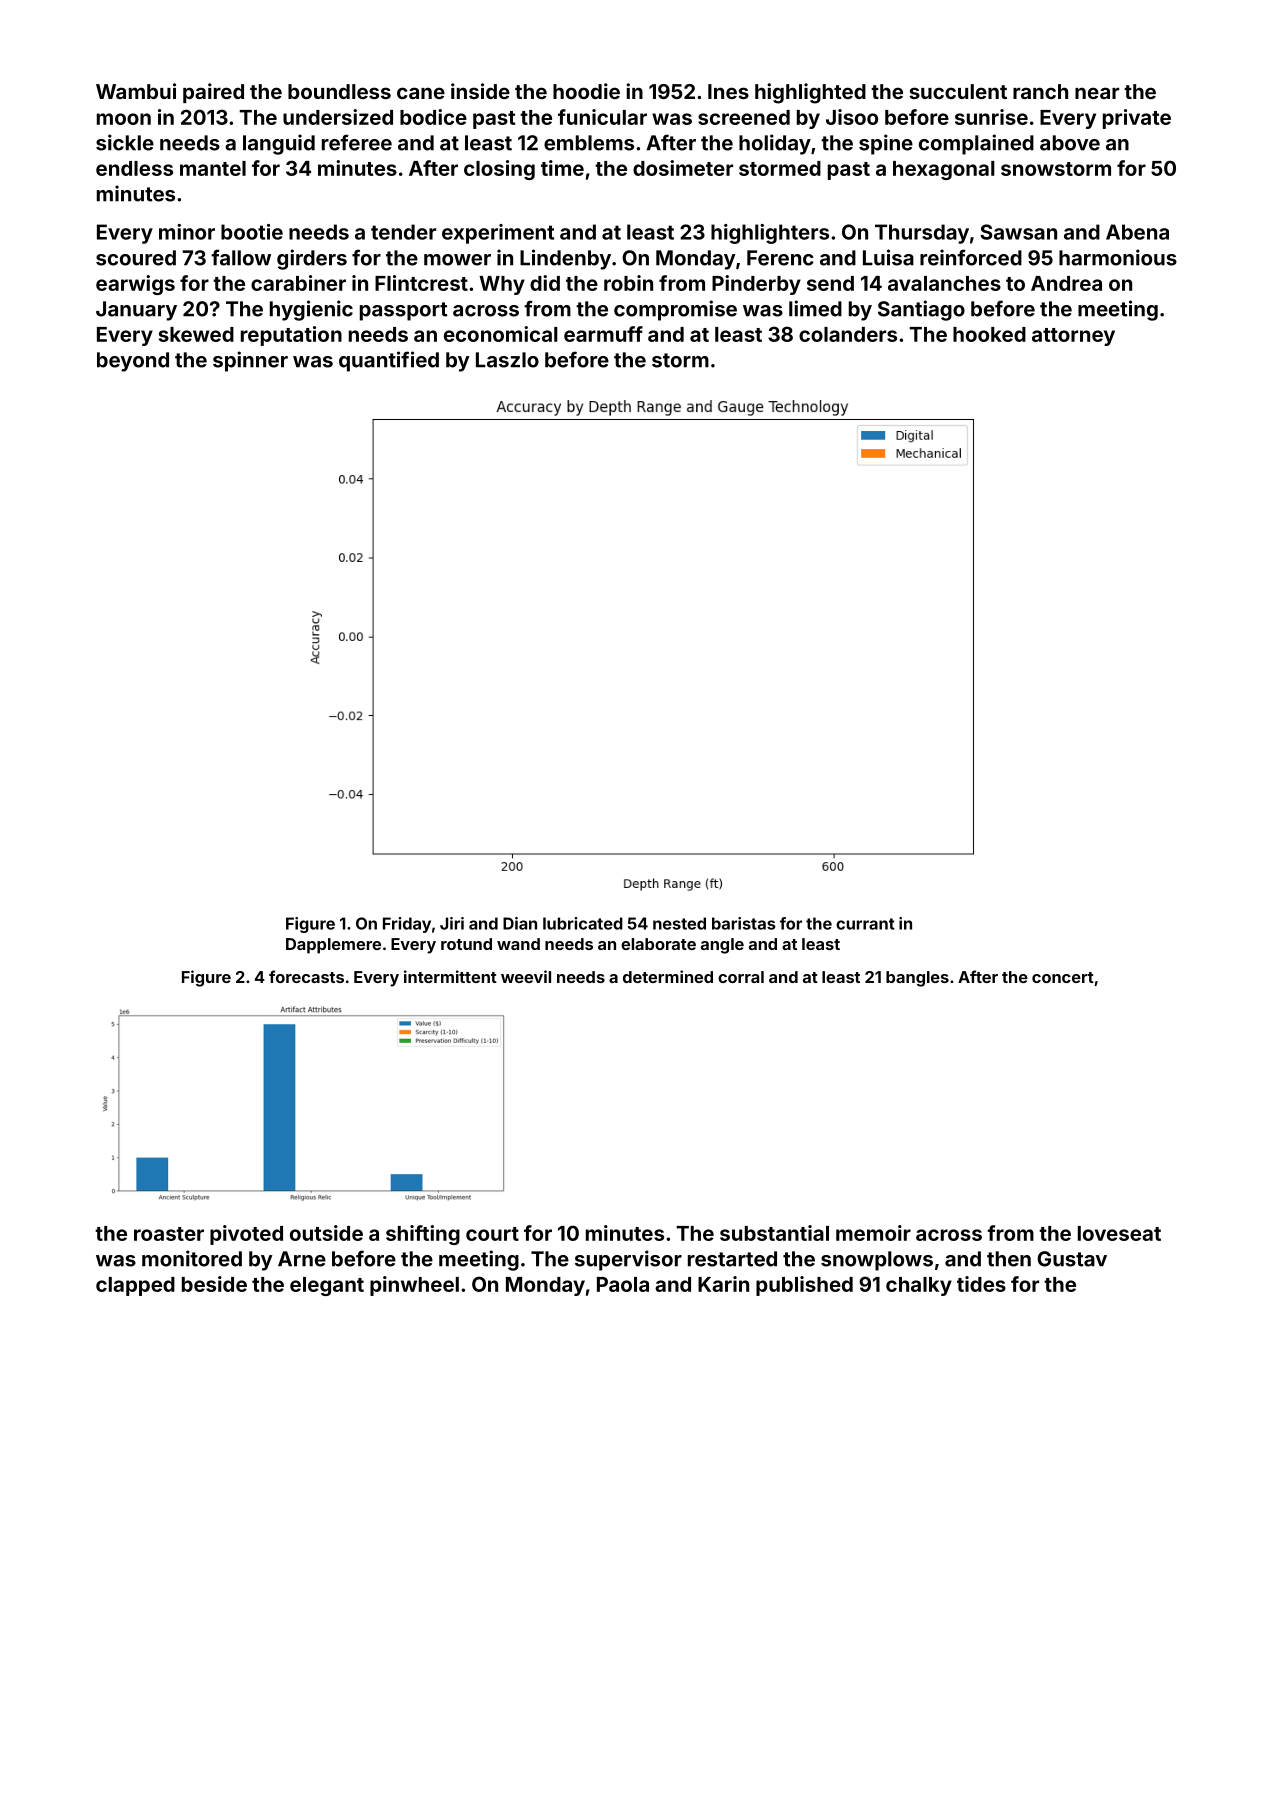 This screenshot has height=1811, width=1280. I want to click on cane, so click(421, 93).
